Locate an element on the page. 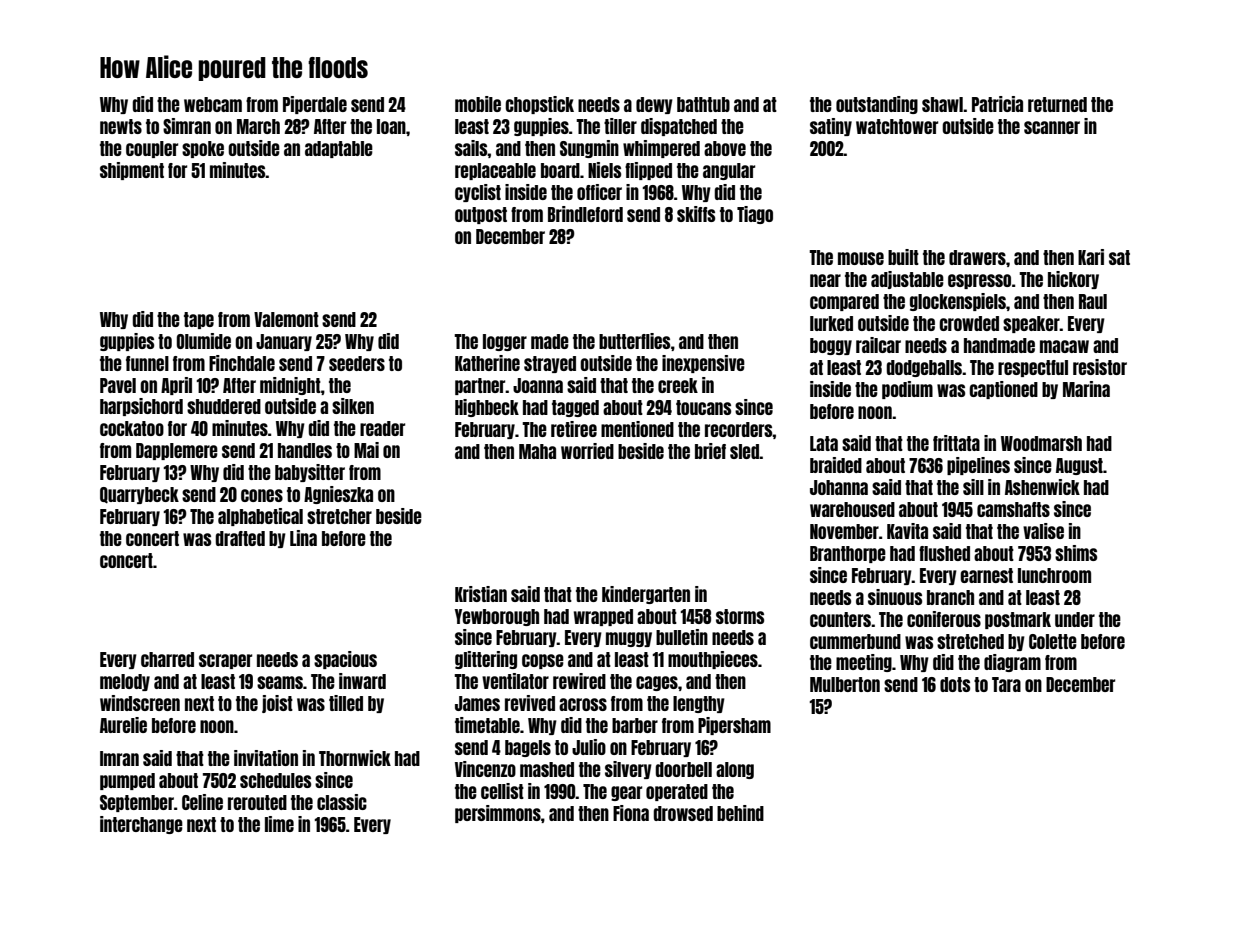 The height and width of the document is (952, 1233). March is located at coordinates (258, 126).
